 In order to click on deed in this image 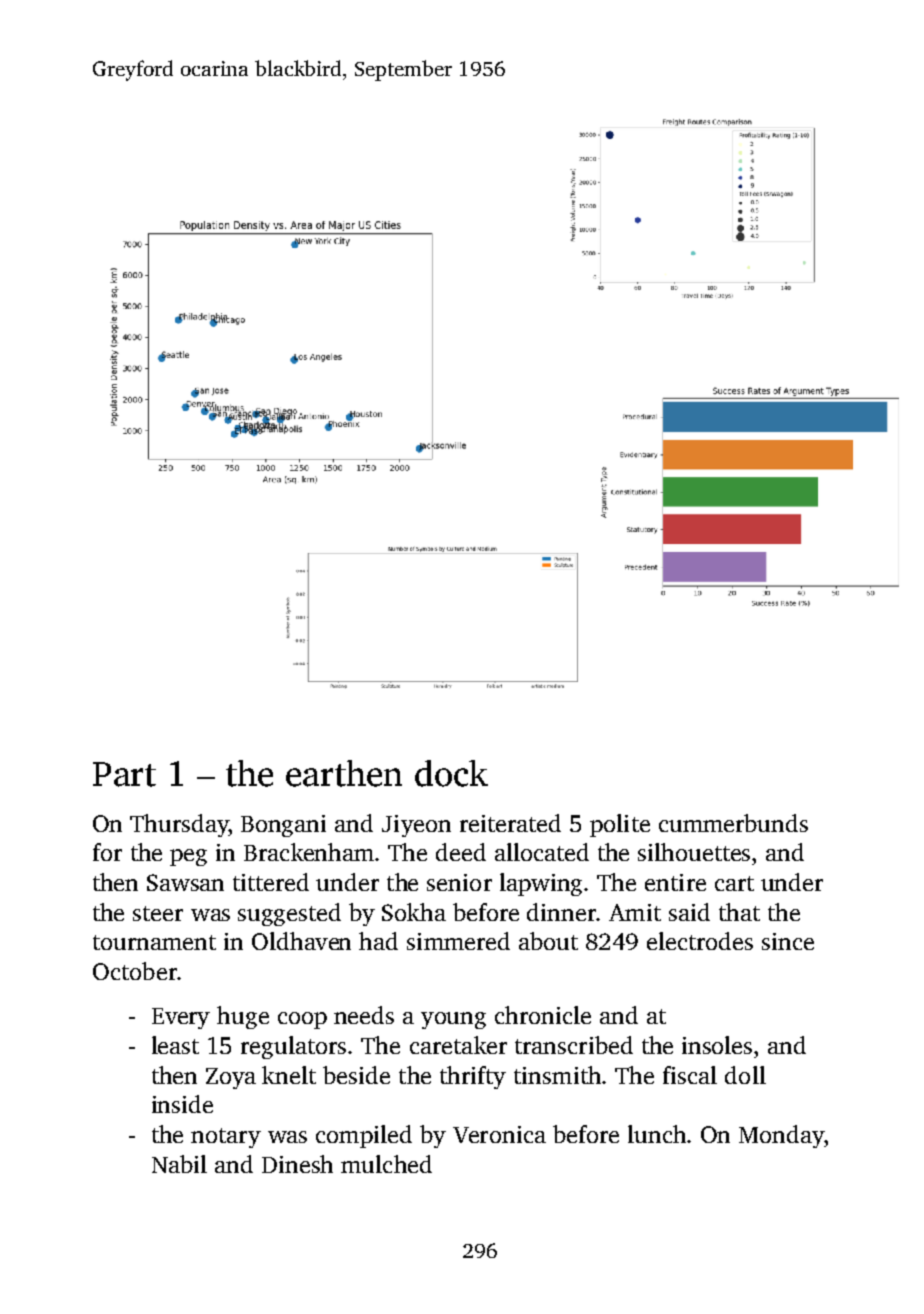, I will do `click(461, 852)`.
